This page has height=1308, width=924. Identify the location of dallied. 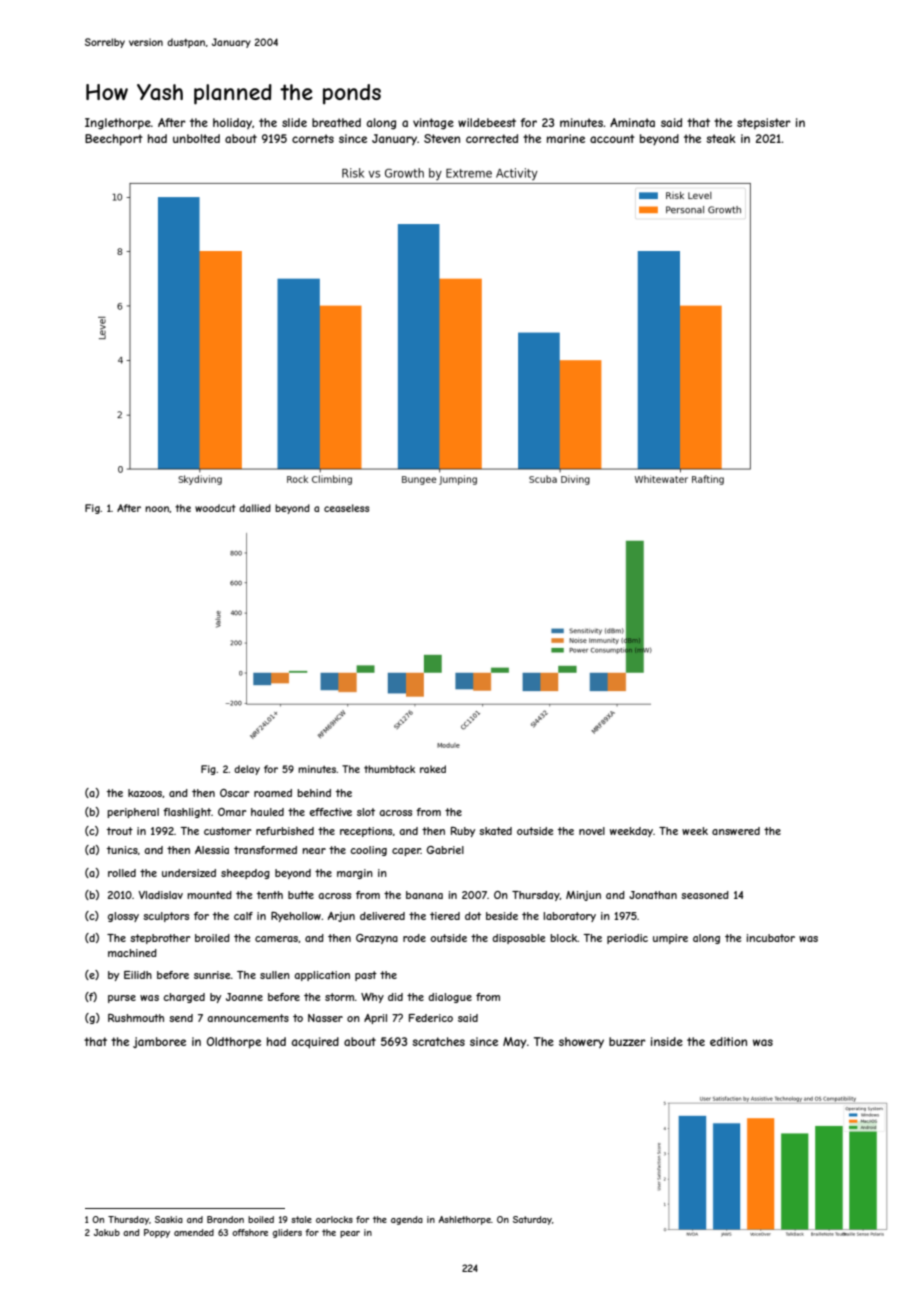
(255, 508).
